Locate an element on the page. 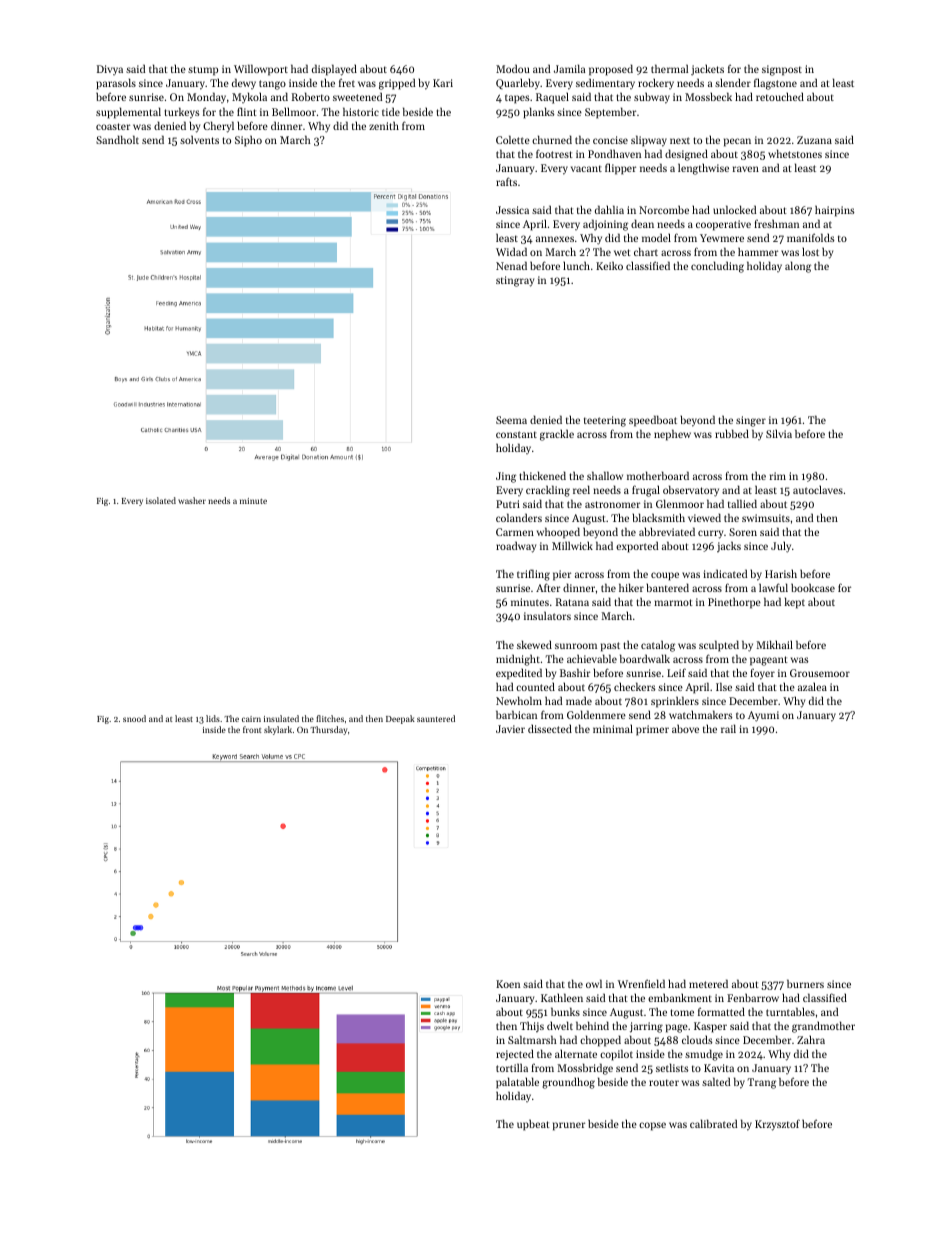 The image size is (952, 1233). rejected is located at coordinates (515, 1055).
